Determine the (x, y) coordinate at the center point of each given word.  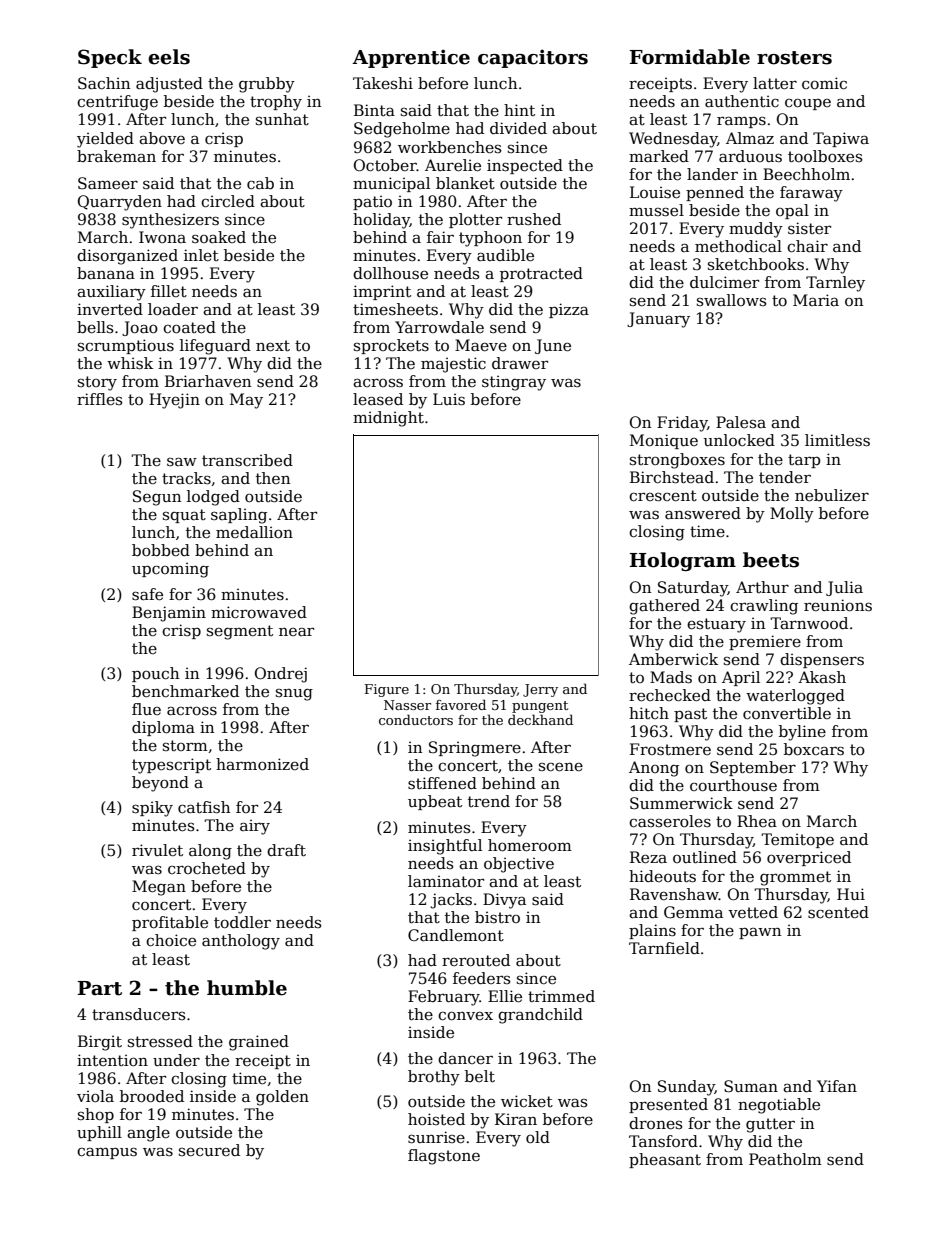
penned (715, 193)
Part (100, 988)
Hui (851, 894)
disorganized (127, 257)
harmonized (262, 764)
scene (561, 767)
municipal (391, 184)
